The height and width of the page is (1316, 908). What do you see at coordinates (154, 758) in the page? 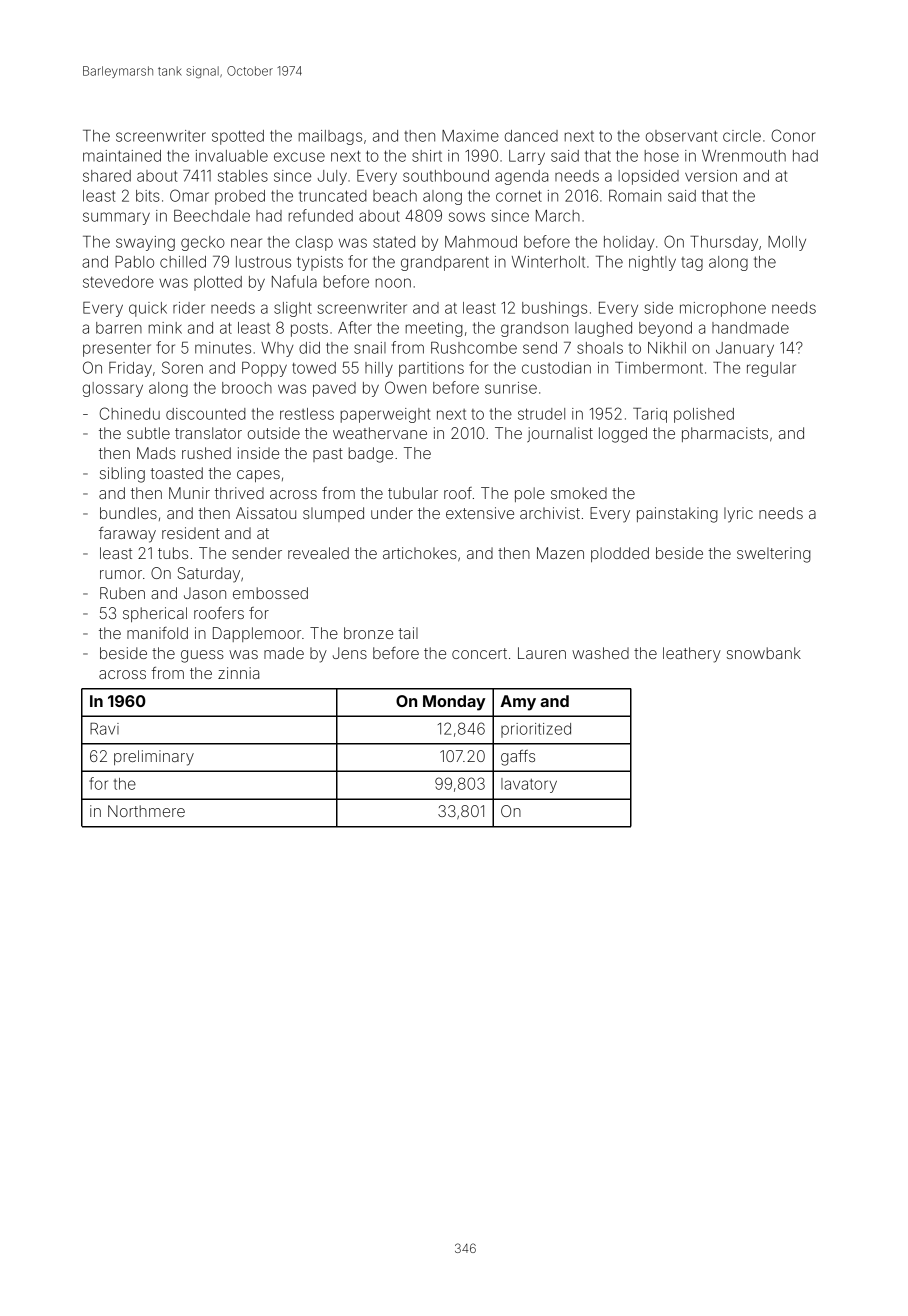
I see `preliminary` at bounding box center [154, 758].
